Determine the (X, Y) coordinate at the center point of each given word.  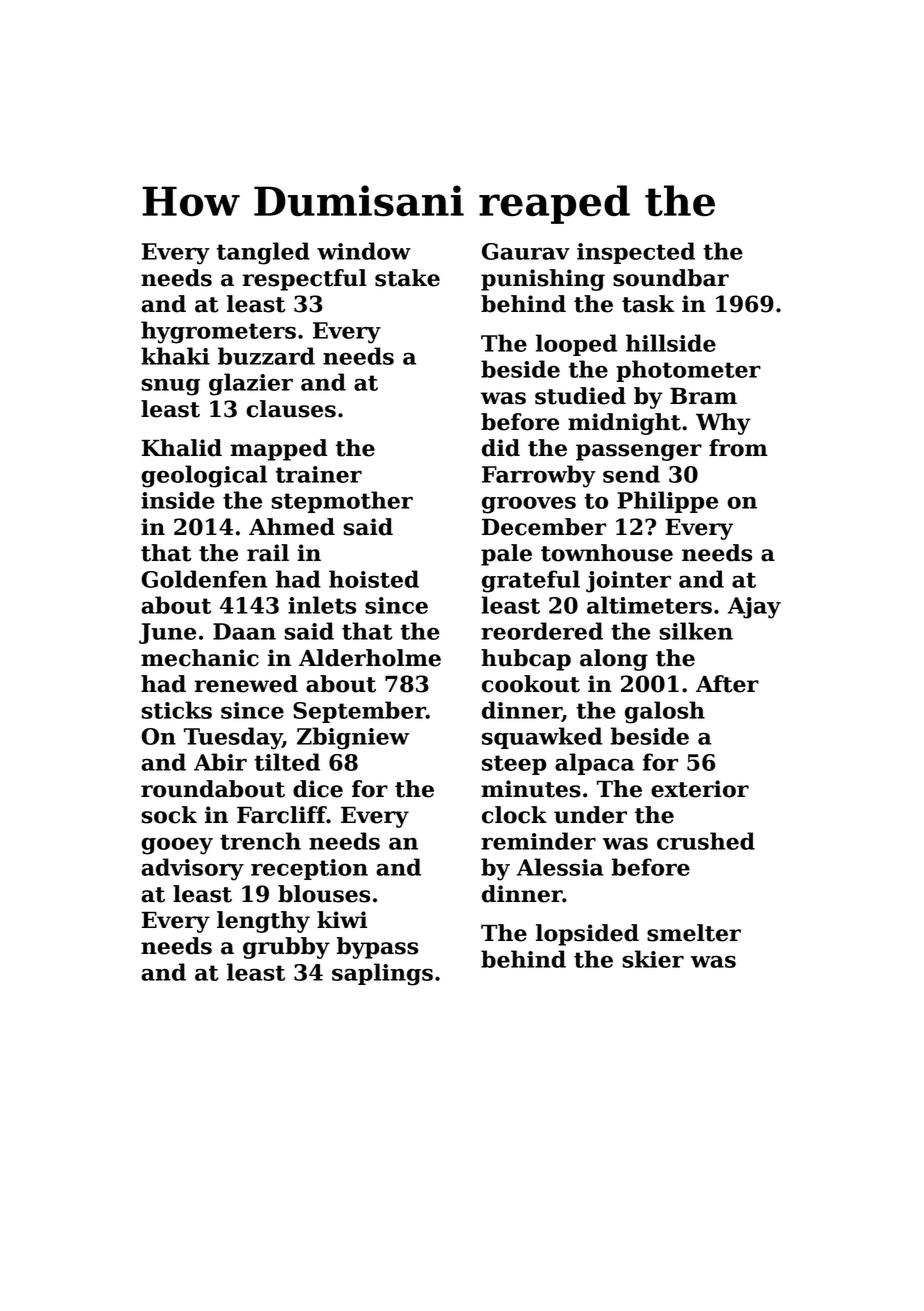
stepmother (342, 502)
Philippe (667, 502)
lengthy (263, 922)
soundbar (671, 278)
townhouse (607, 553)
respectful (305, 280)
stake (407, 278)
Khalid (182, 448)
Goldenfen (204, 579)
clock (514, 815)
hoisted (374, 579)
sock (169, 815)
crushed (706, 841)
